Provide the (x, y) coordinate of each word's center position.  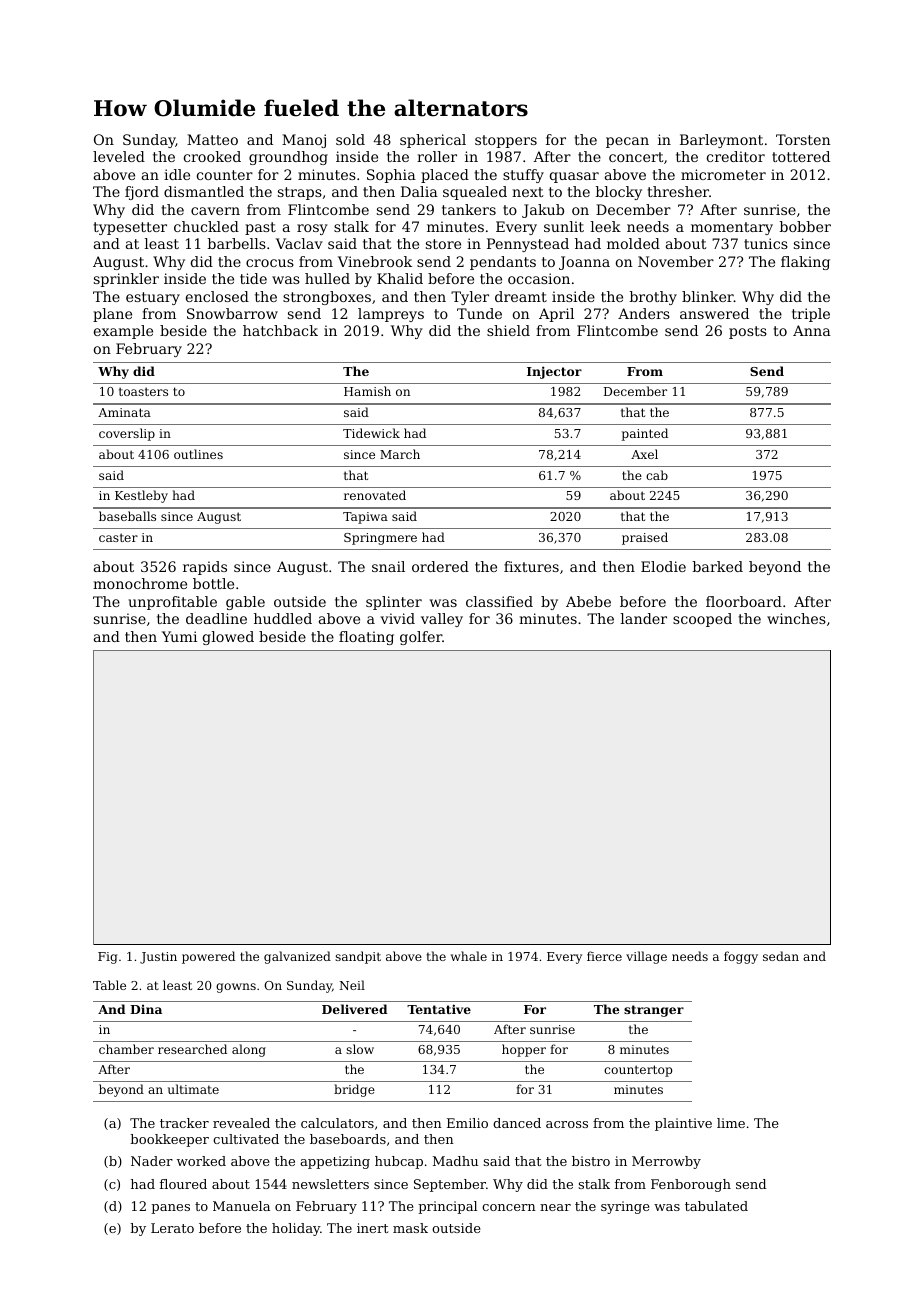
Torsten (803, 139)
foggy (741, 957)
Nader (152, 1161)
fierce (604, 956)
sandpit (358, 957)
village (646, 957)
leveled (119, 156)
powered (208, 957)
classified (499, 601)
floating (366, 638)
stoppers (506, 141)
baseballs (127, 516)
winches (796, 618)
